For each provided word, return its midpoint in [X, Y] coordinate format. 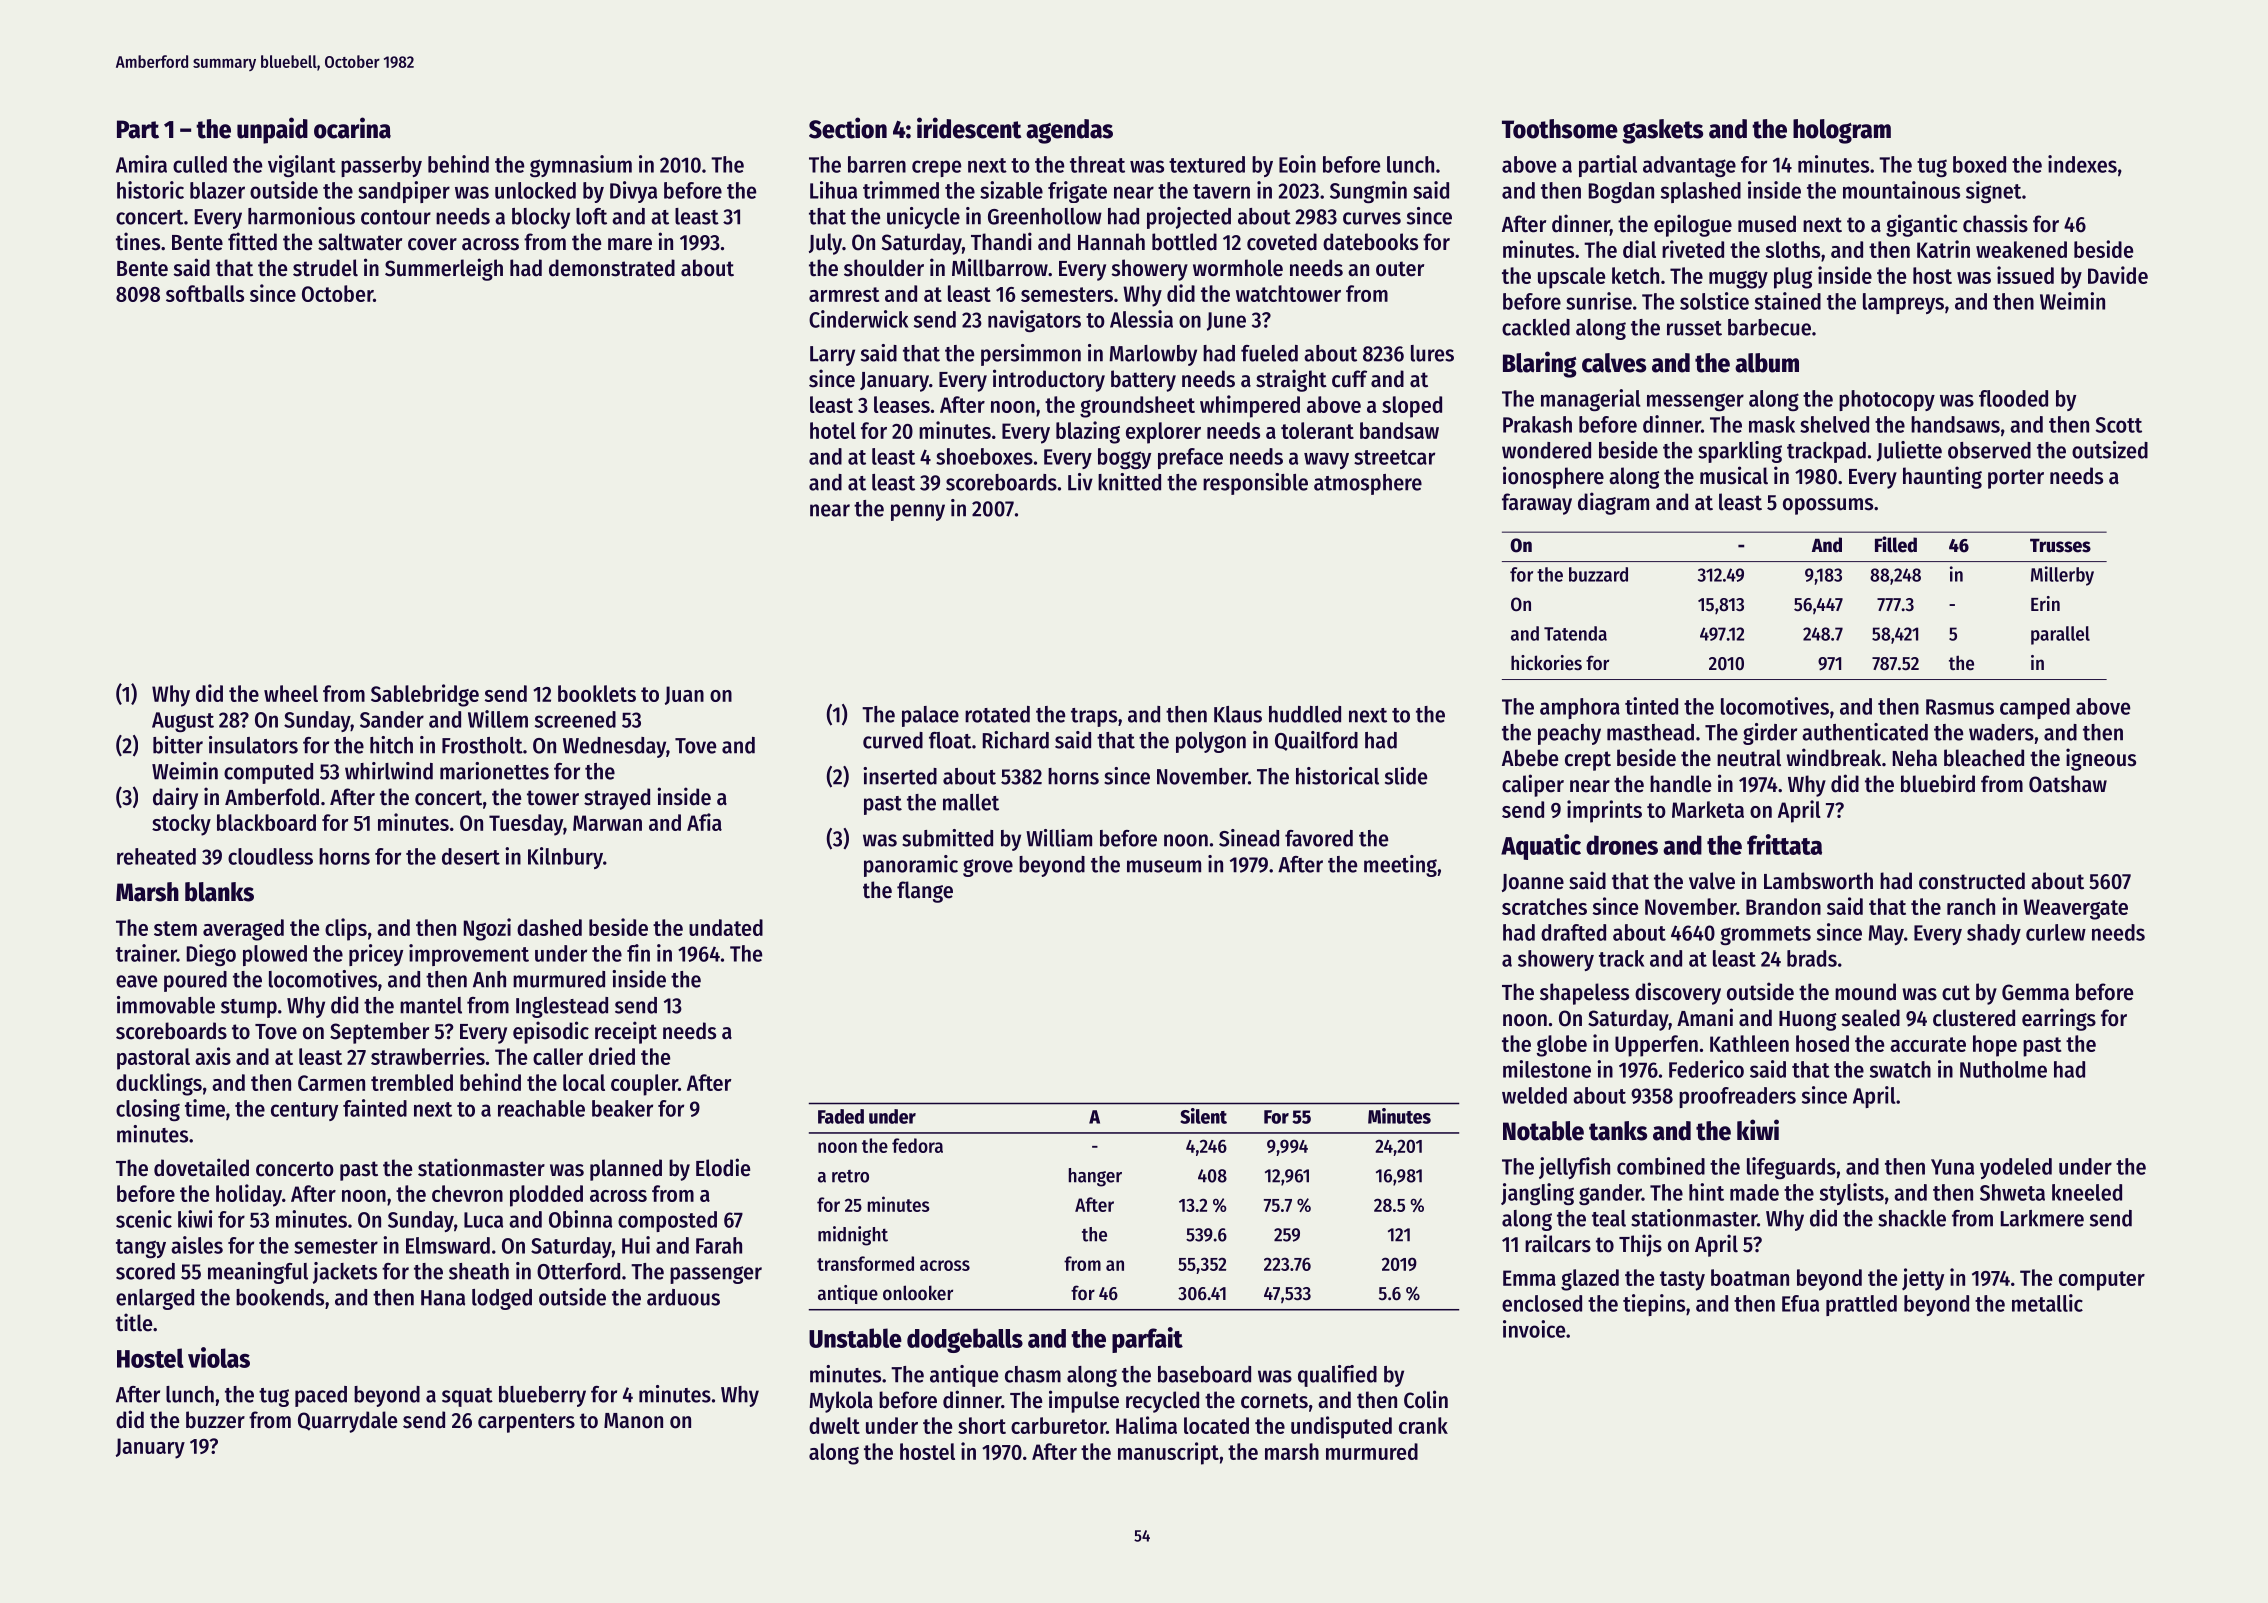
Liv [1080, 482]
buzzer [215, 1420]
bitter [178, 745]
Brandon [1783, 906]
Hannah [1111, 242]
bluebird [1938, 783]
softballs [205, 293]
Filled [1896, 544]
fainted [375, 1108]
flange [925, 892]
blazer [217, 190]
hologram [1842, 131]
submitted [947, 838]
